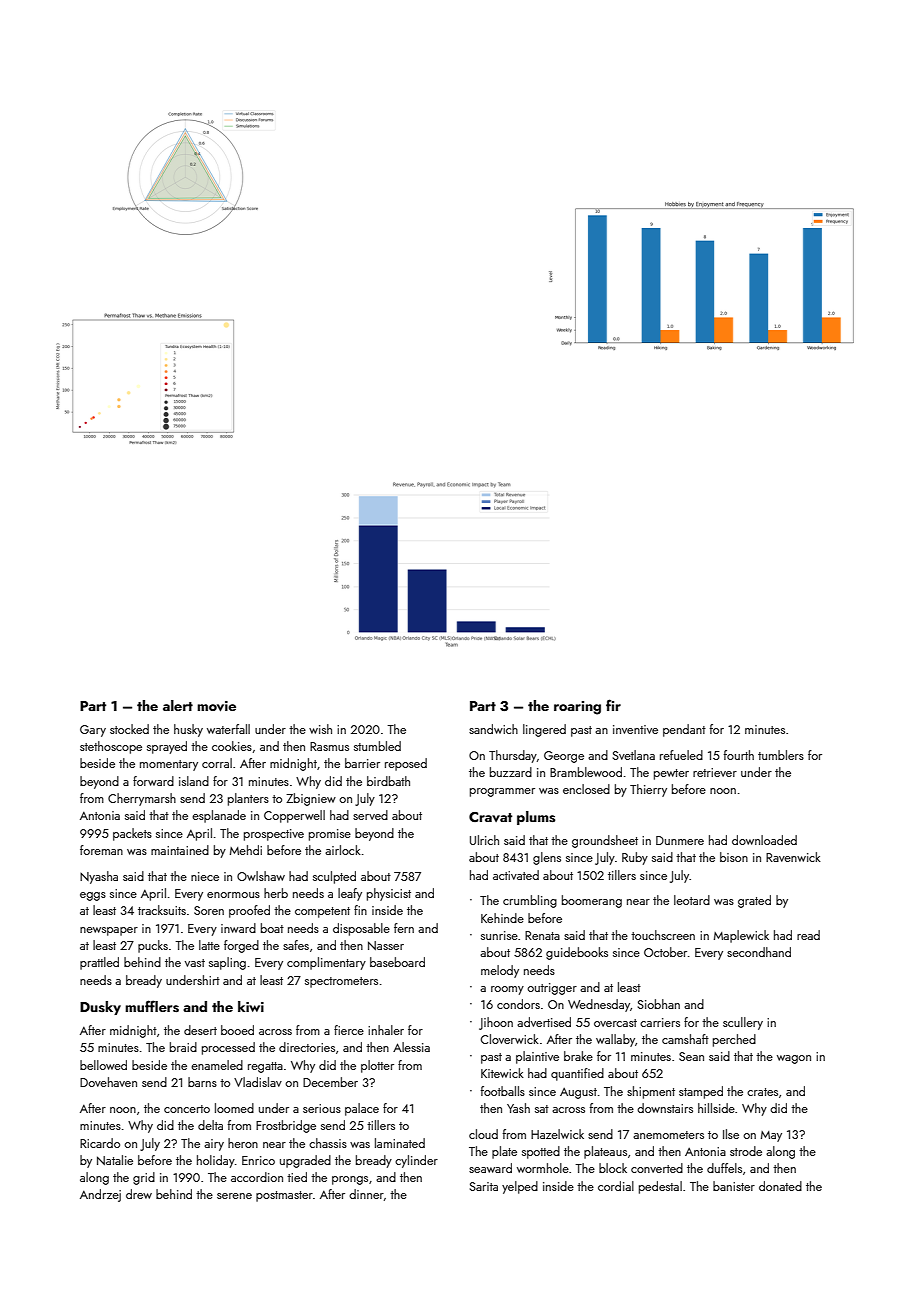  I want to click on baseboard, so click(397, 962).
